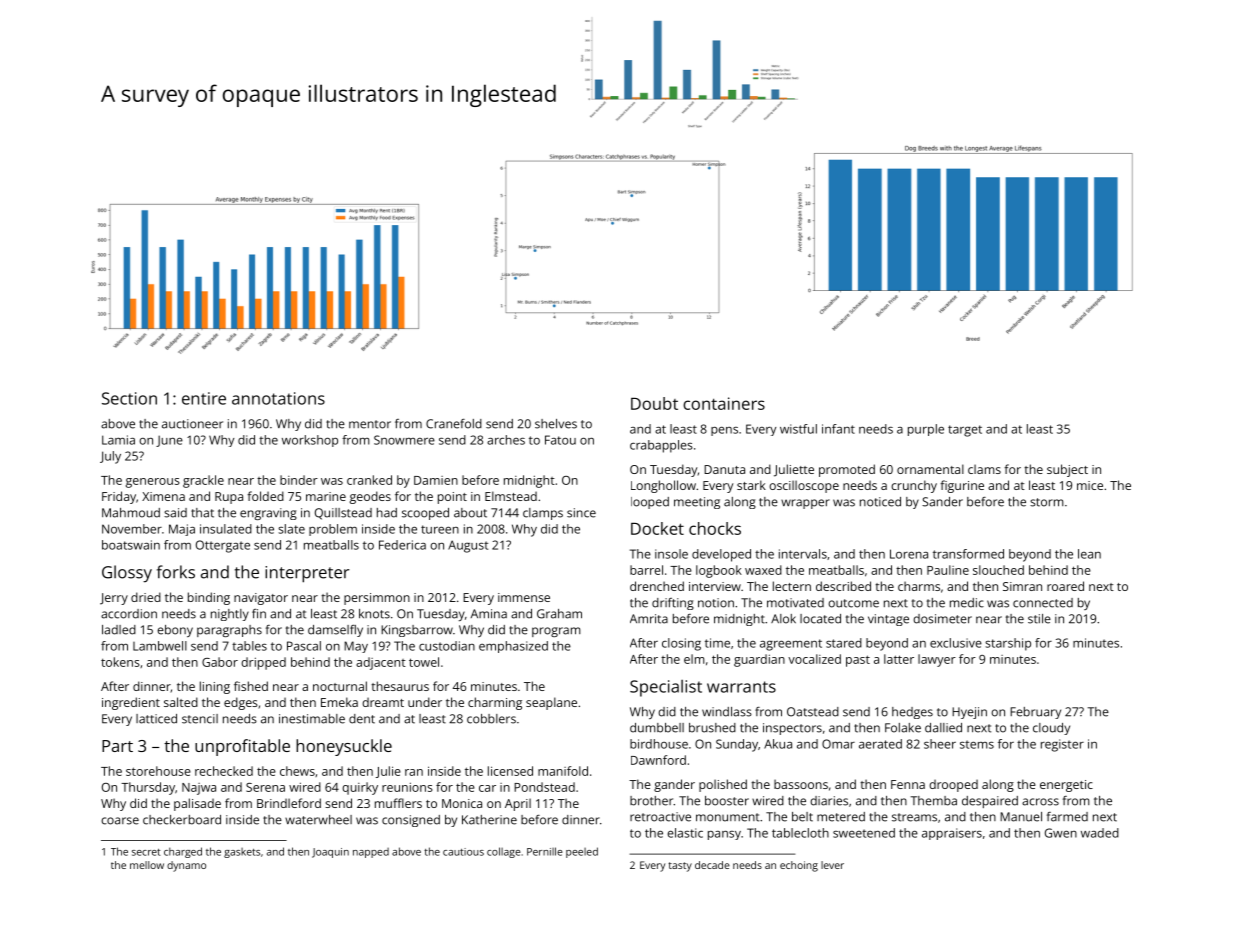 Image resolution: width=1233 pixels, height=952 pixels. I want to click on containers, so click(724, 403).
